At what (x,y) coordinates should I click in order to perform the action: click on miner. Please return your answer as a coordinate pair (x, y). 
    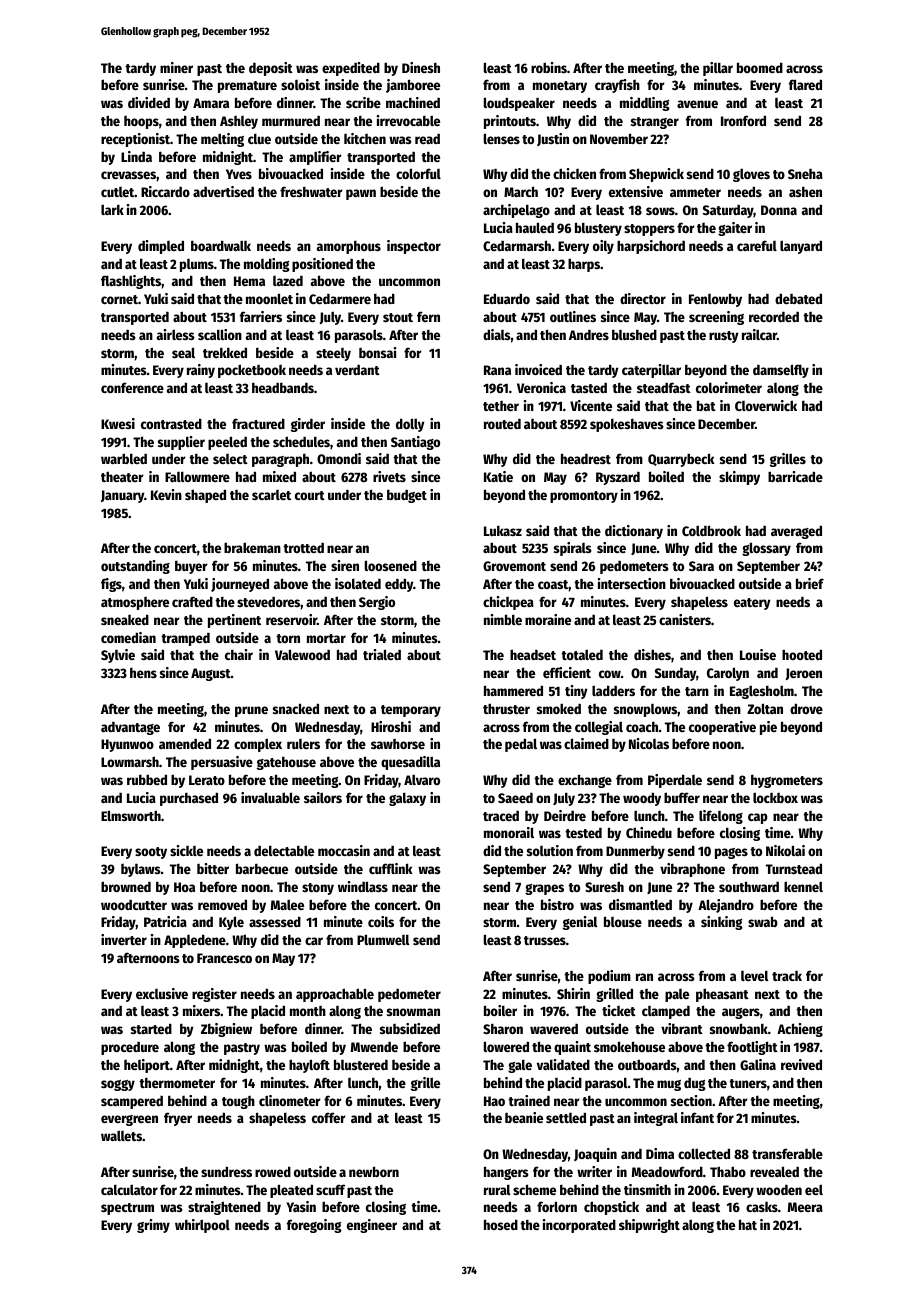
    Looking at the image, I should click on (176, 67).
